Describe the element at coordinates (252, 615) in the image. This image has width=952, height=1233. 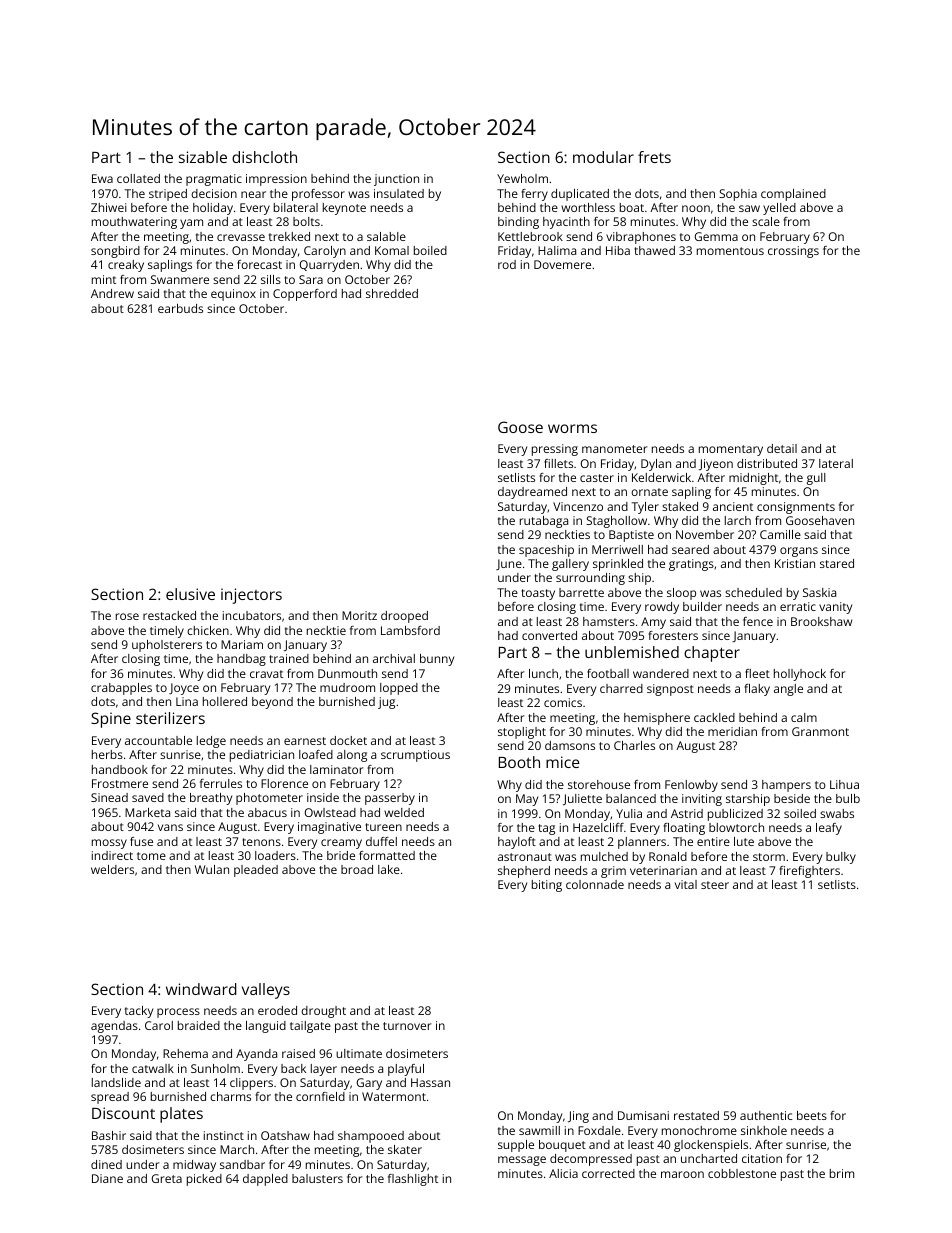
I see `incubators` at that location.
